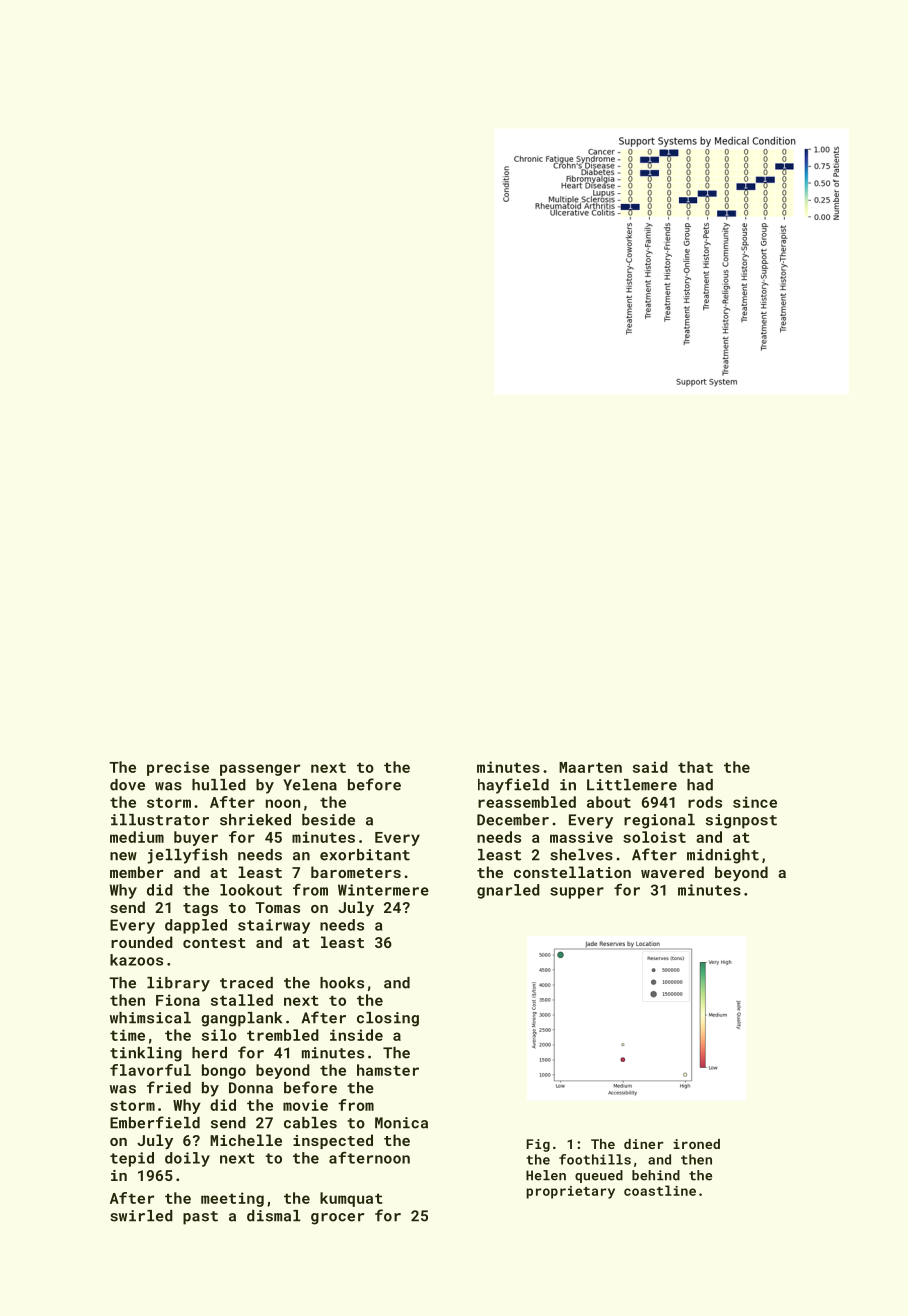 The width and height of the screenshot is (908, 1316). Describe the element at coordinates (696, 1144) in the screenshot. I see `ironed` at that location.
